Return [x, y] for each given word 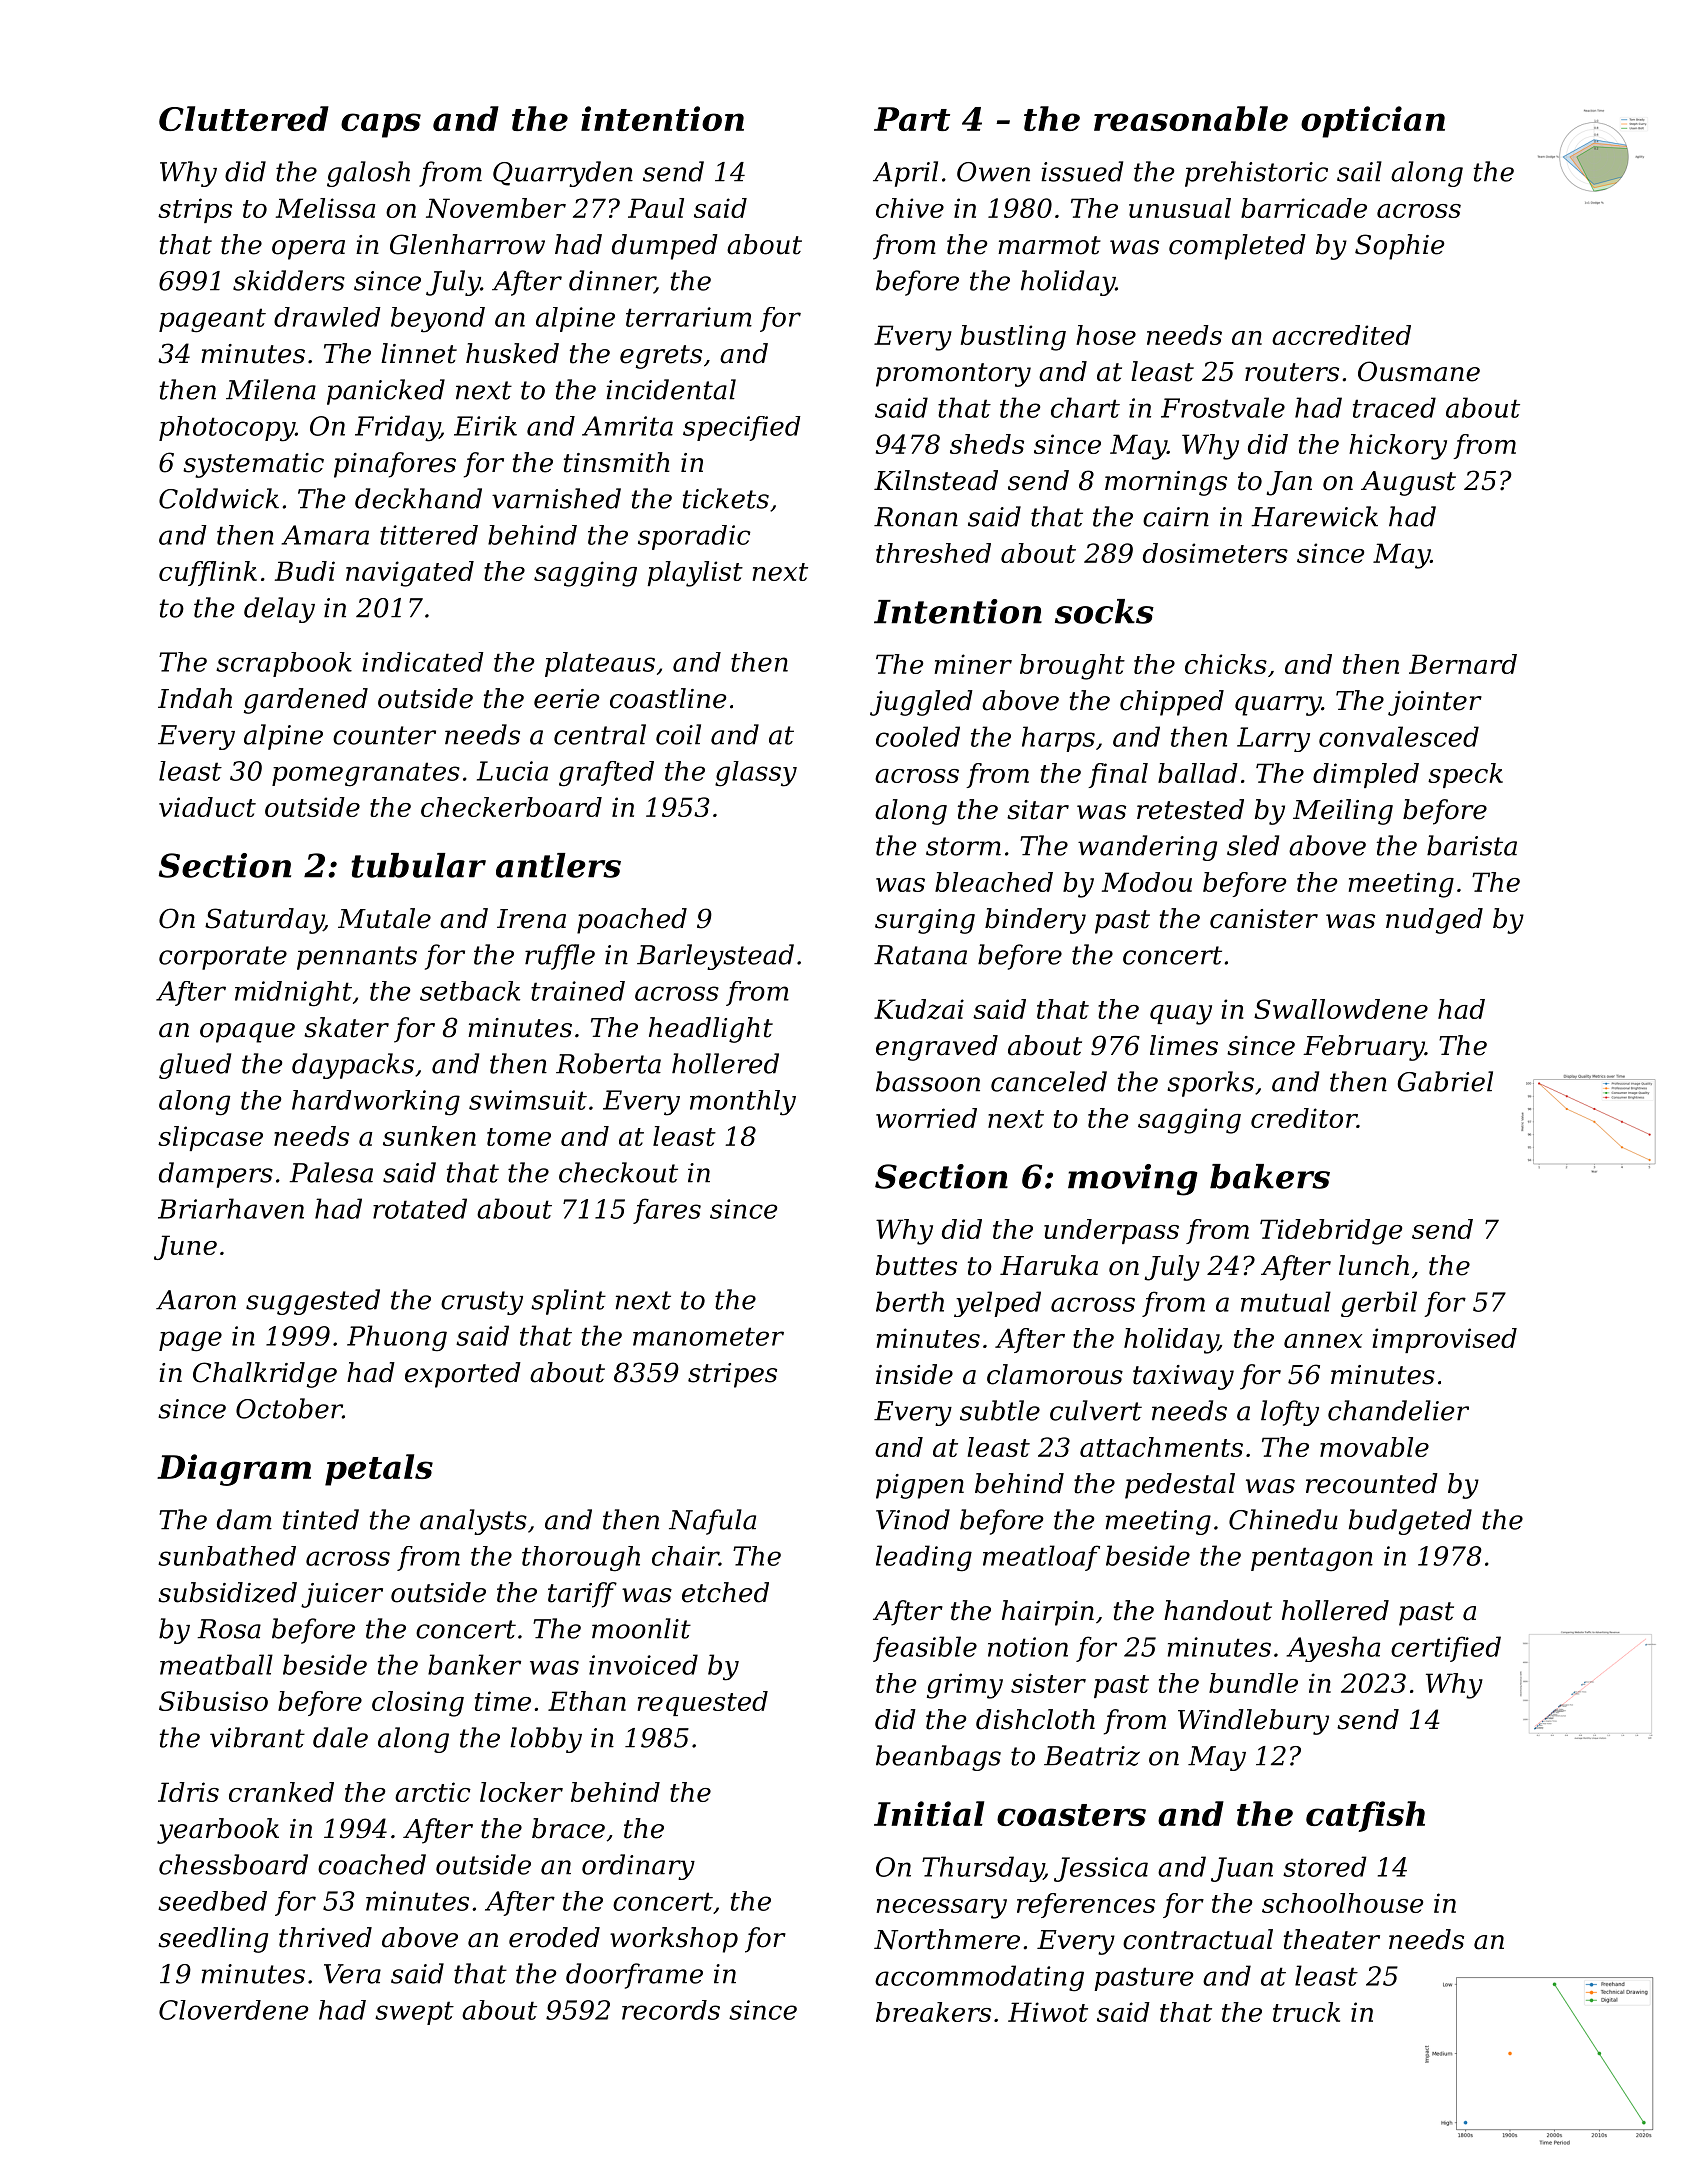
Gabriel [1445, 1081]
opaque [247, 1033]
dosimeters [1215, 553]
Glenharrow [467, 244]
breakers [933, 2012]
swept [414, 2013]
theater [1332, 1939]
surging [925, 921]
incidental [671, 389]
